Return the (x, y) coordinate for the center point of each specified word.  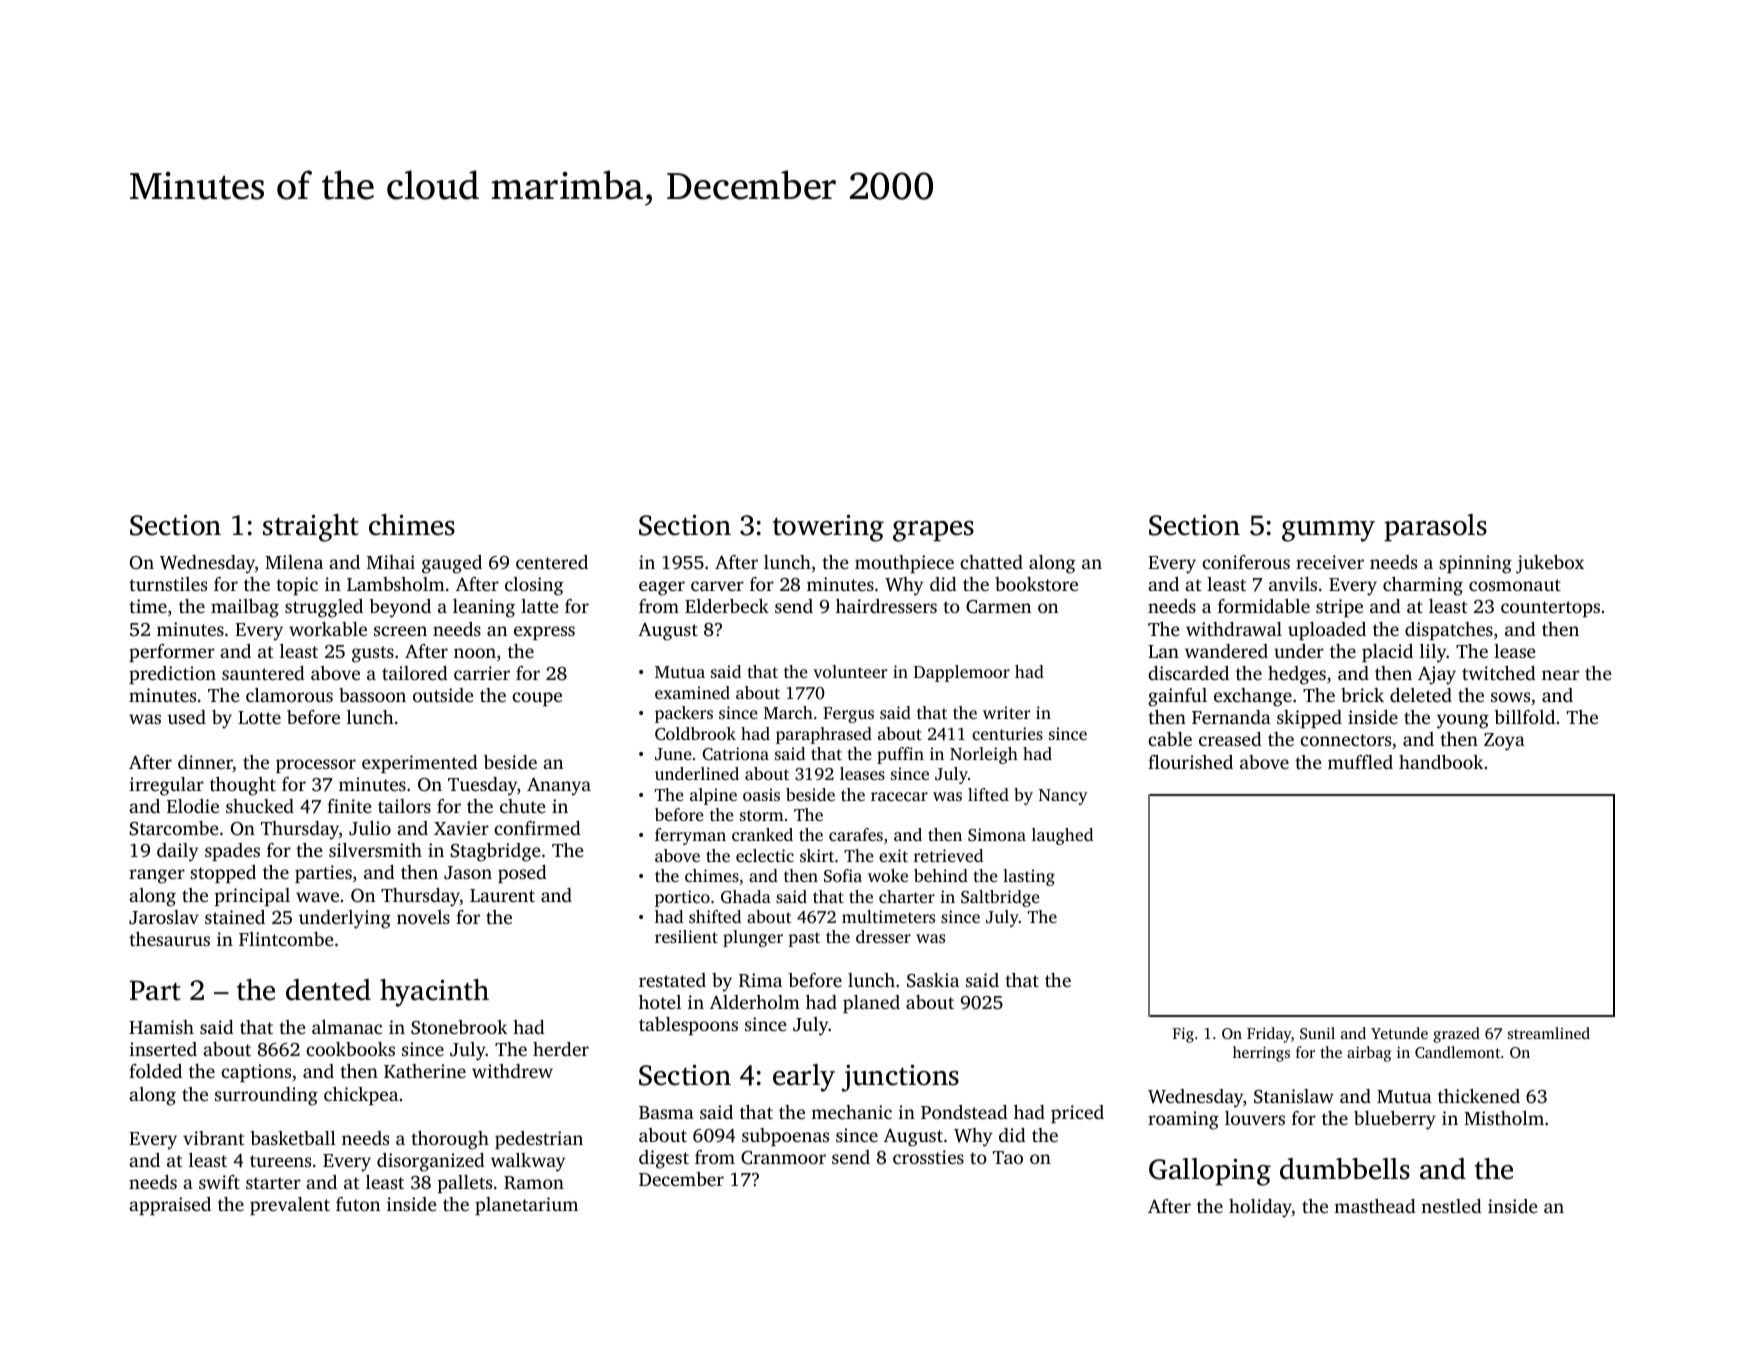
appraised (170, 1206)
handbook (1441, 762)
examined (692, 692)
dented (328, 990)
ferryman (690, 836)
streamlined (1549, 1033)
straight (311, 528)
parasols (1435, 528)
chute (523, 806)
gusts (373, 654)
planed (871, 1004)
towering (828, 528)
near (1560, 675)
